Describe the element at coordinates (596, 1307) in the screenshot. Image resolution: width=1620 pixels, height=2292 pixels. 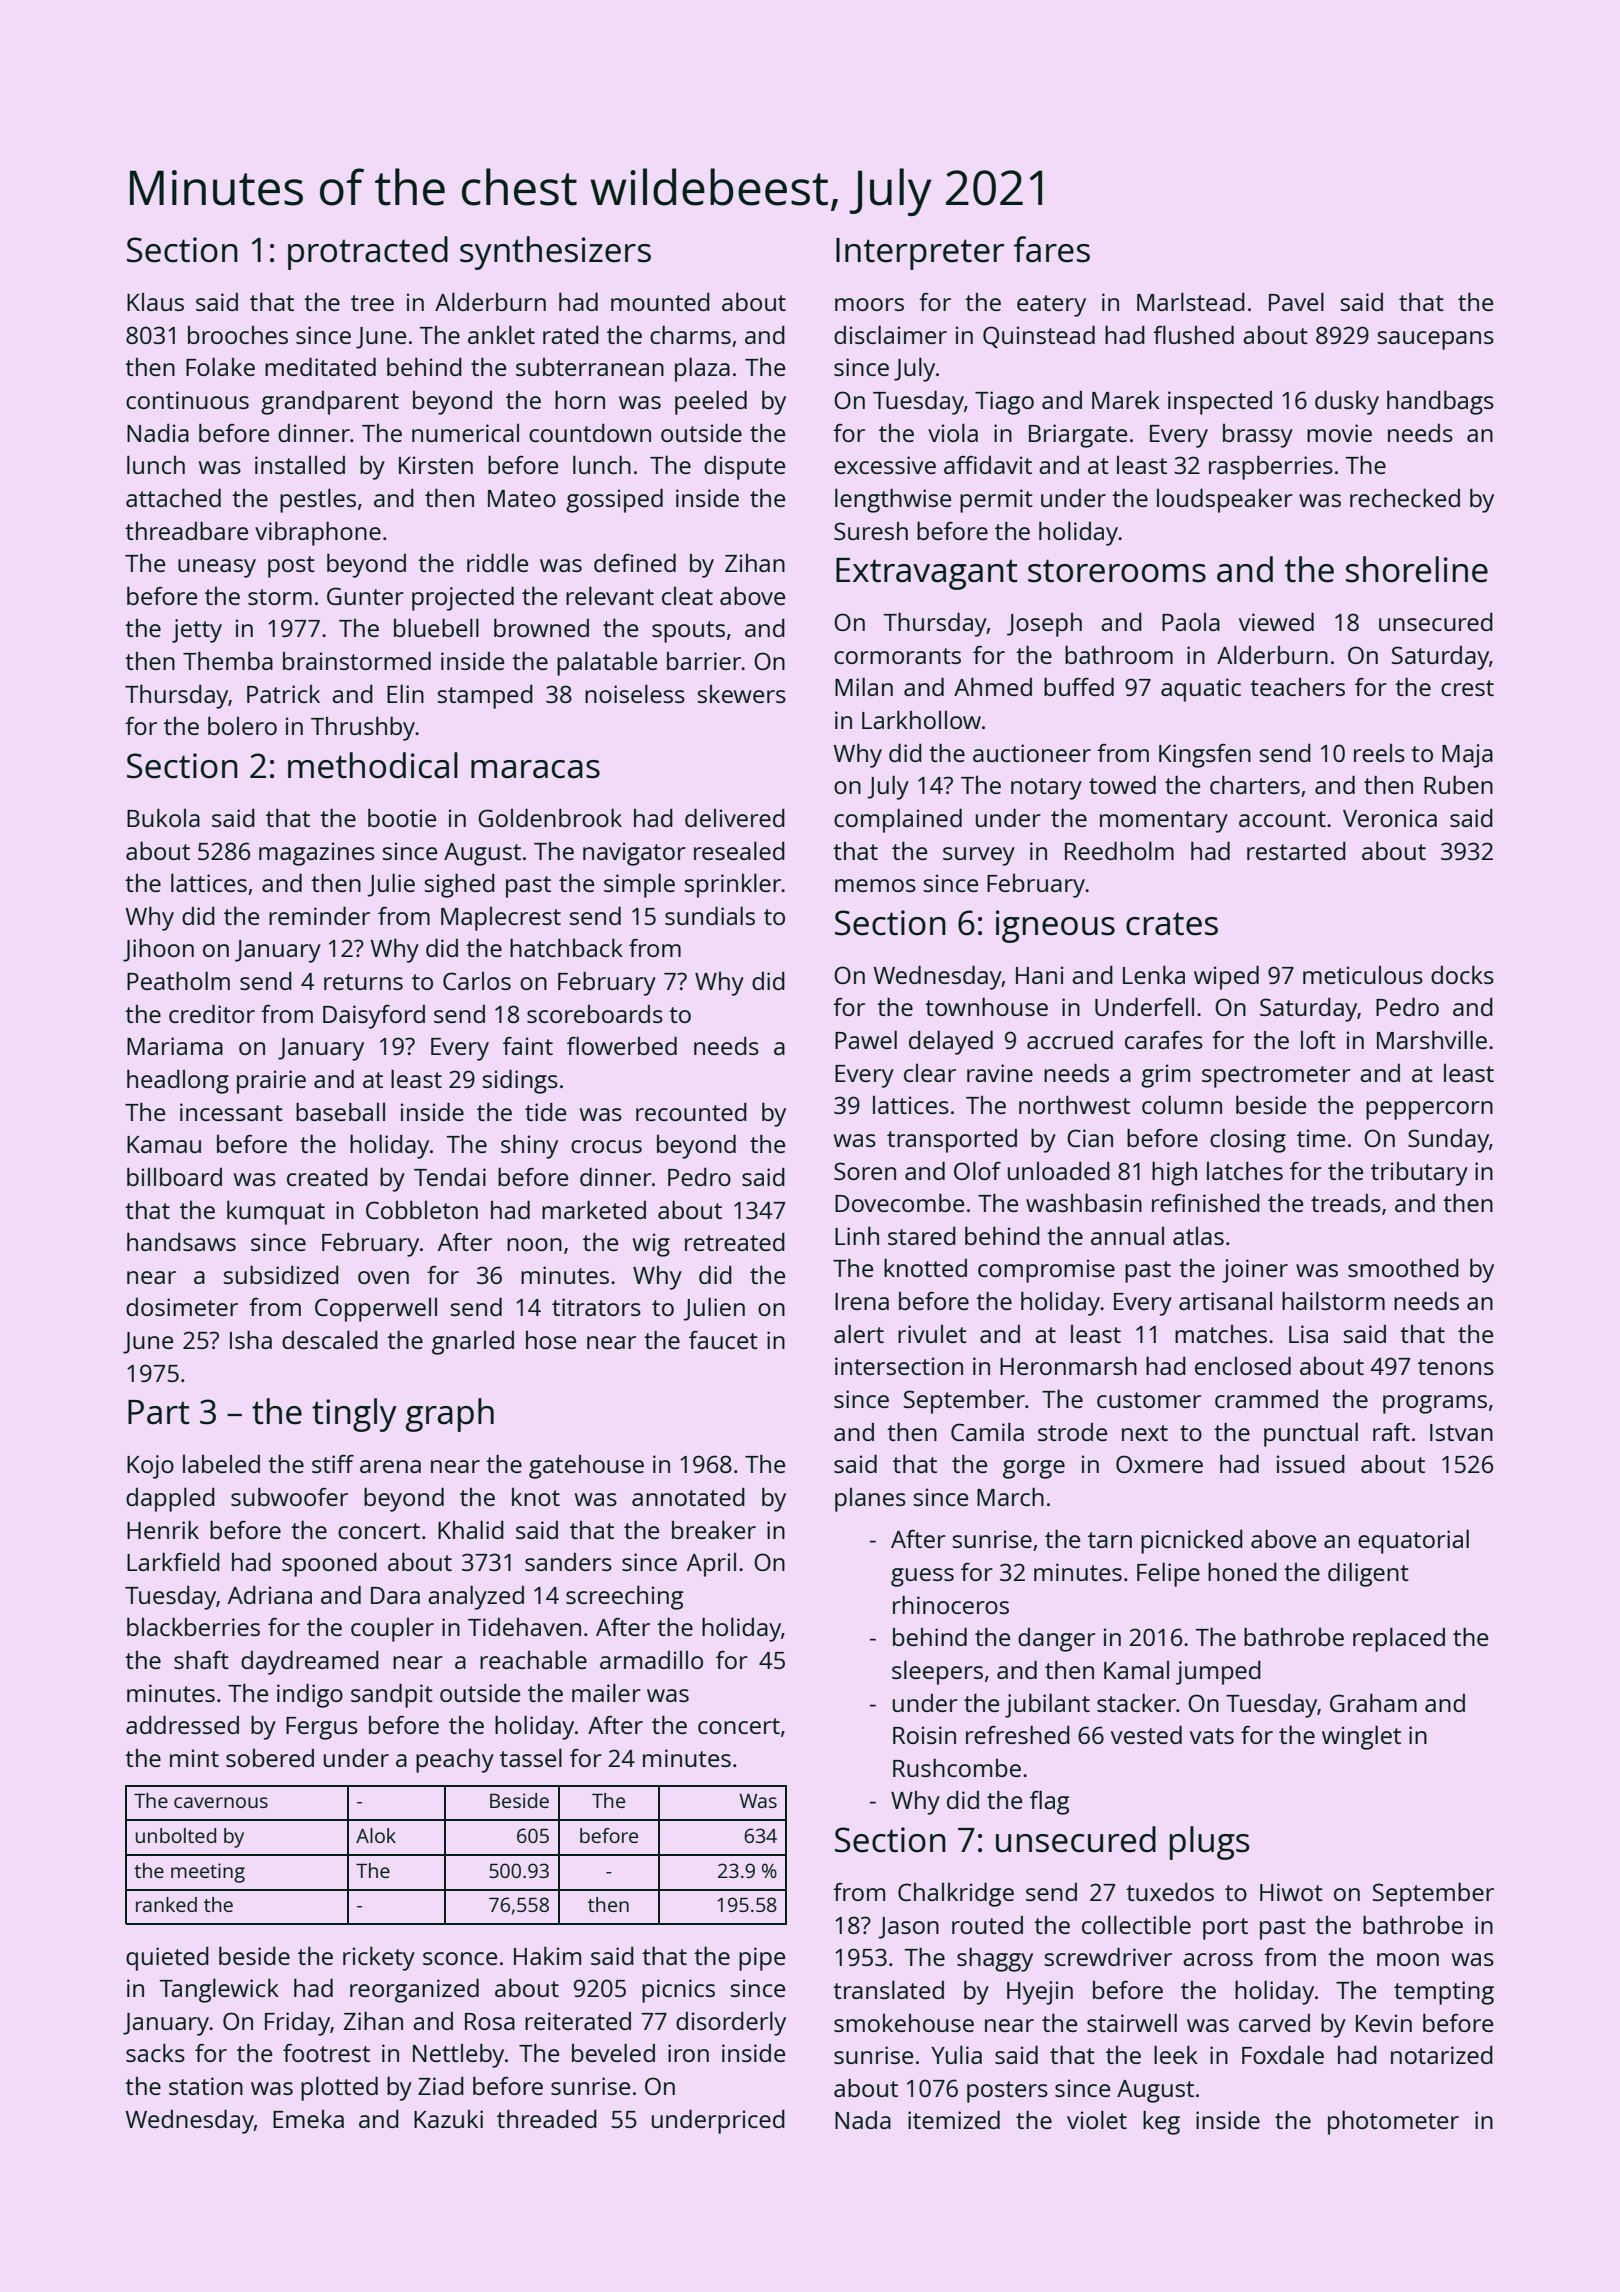
I see `titrators` at that location.
